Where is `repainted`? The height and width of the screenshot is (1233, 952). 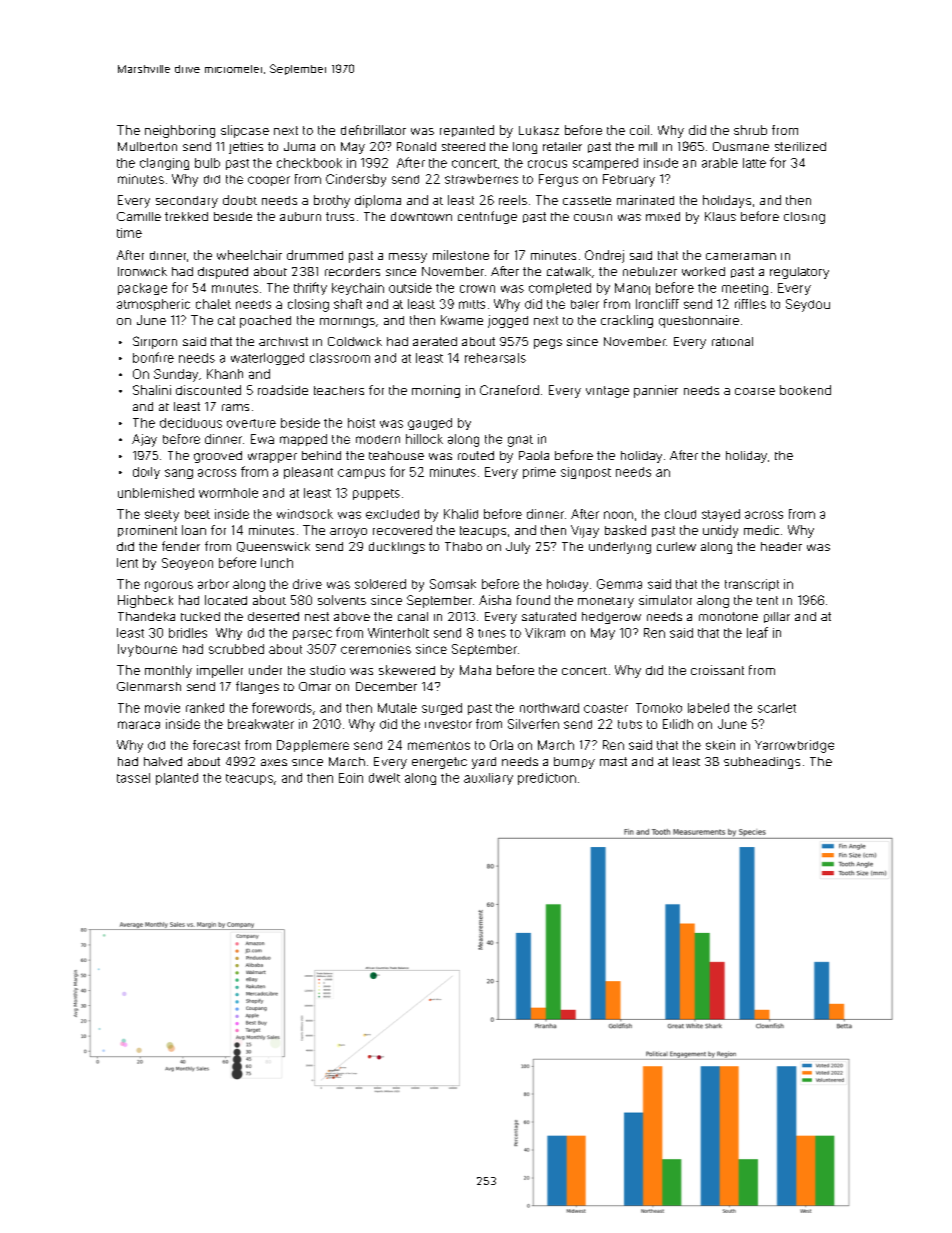
repainted is located at coordinates (467, 131).
